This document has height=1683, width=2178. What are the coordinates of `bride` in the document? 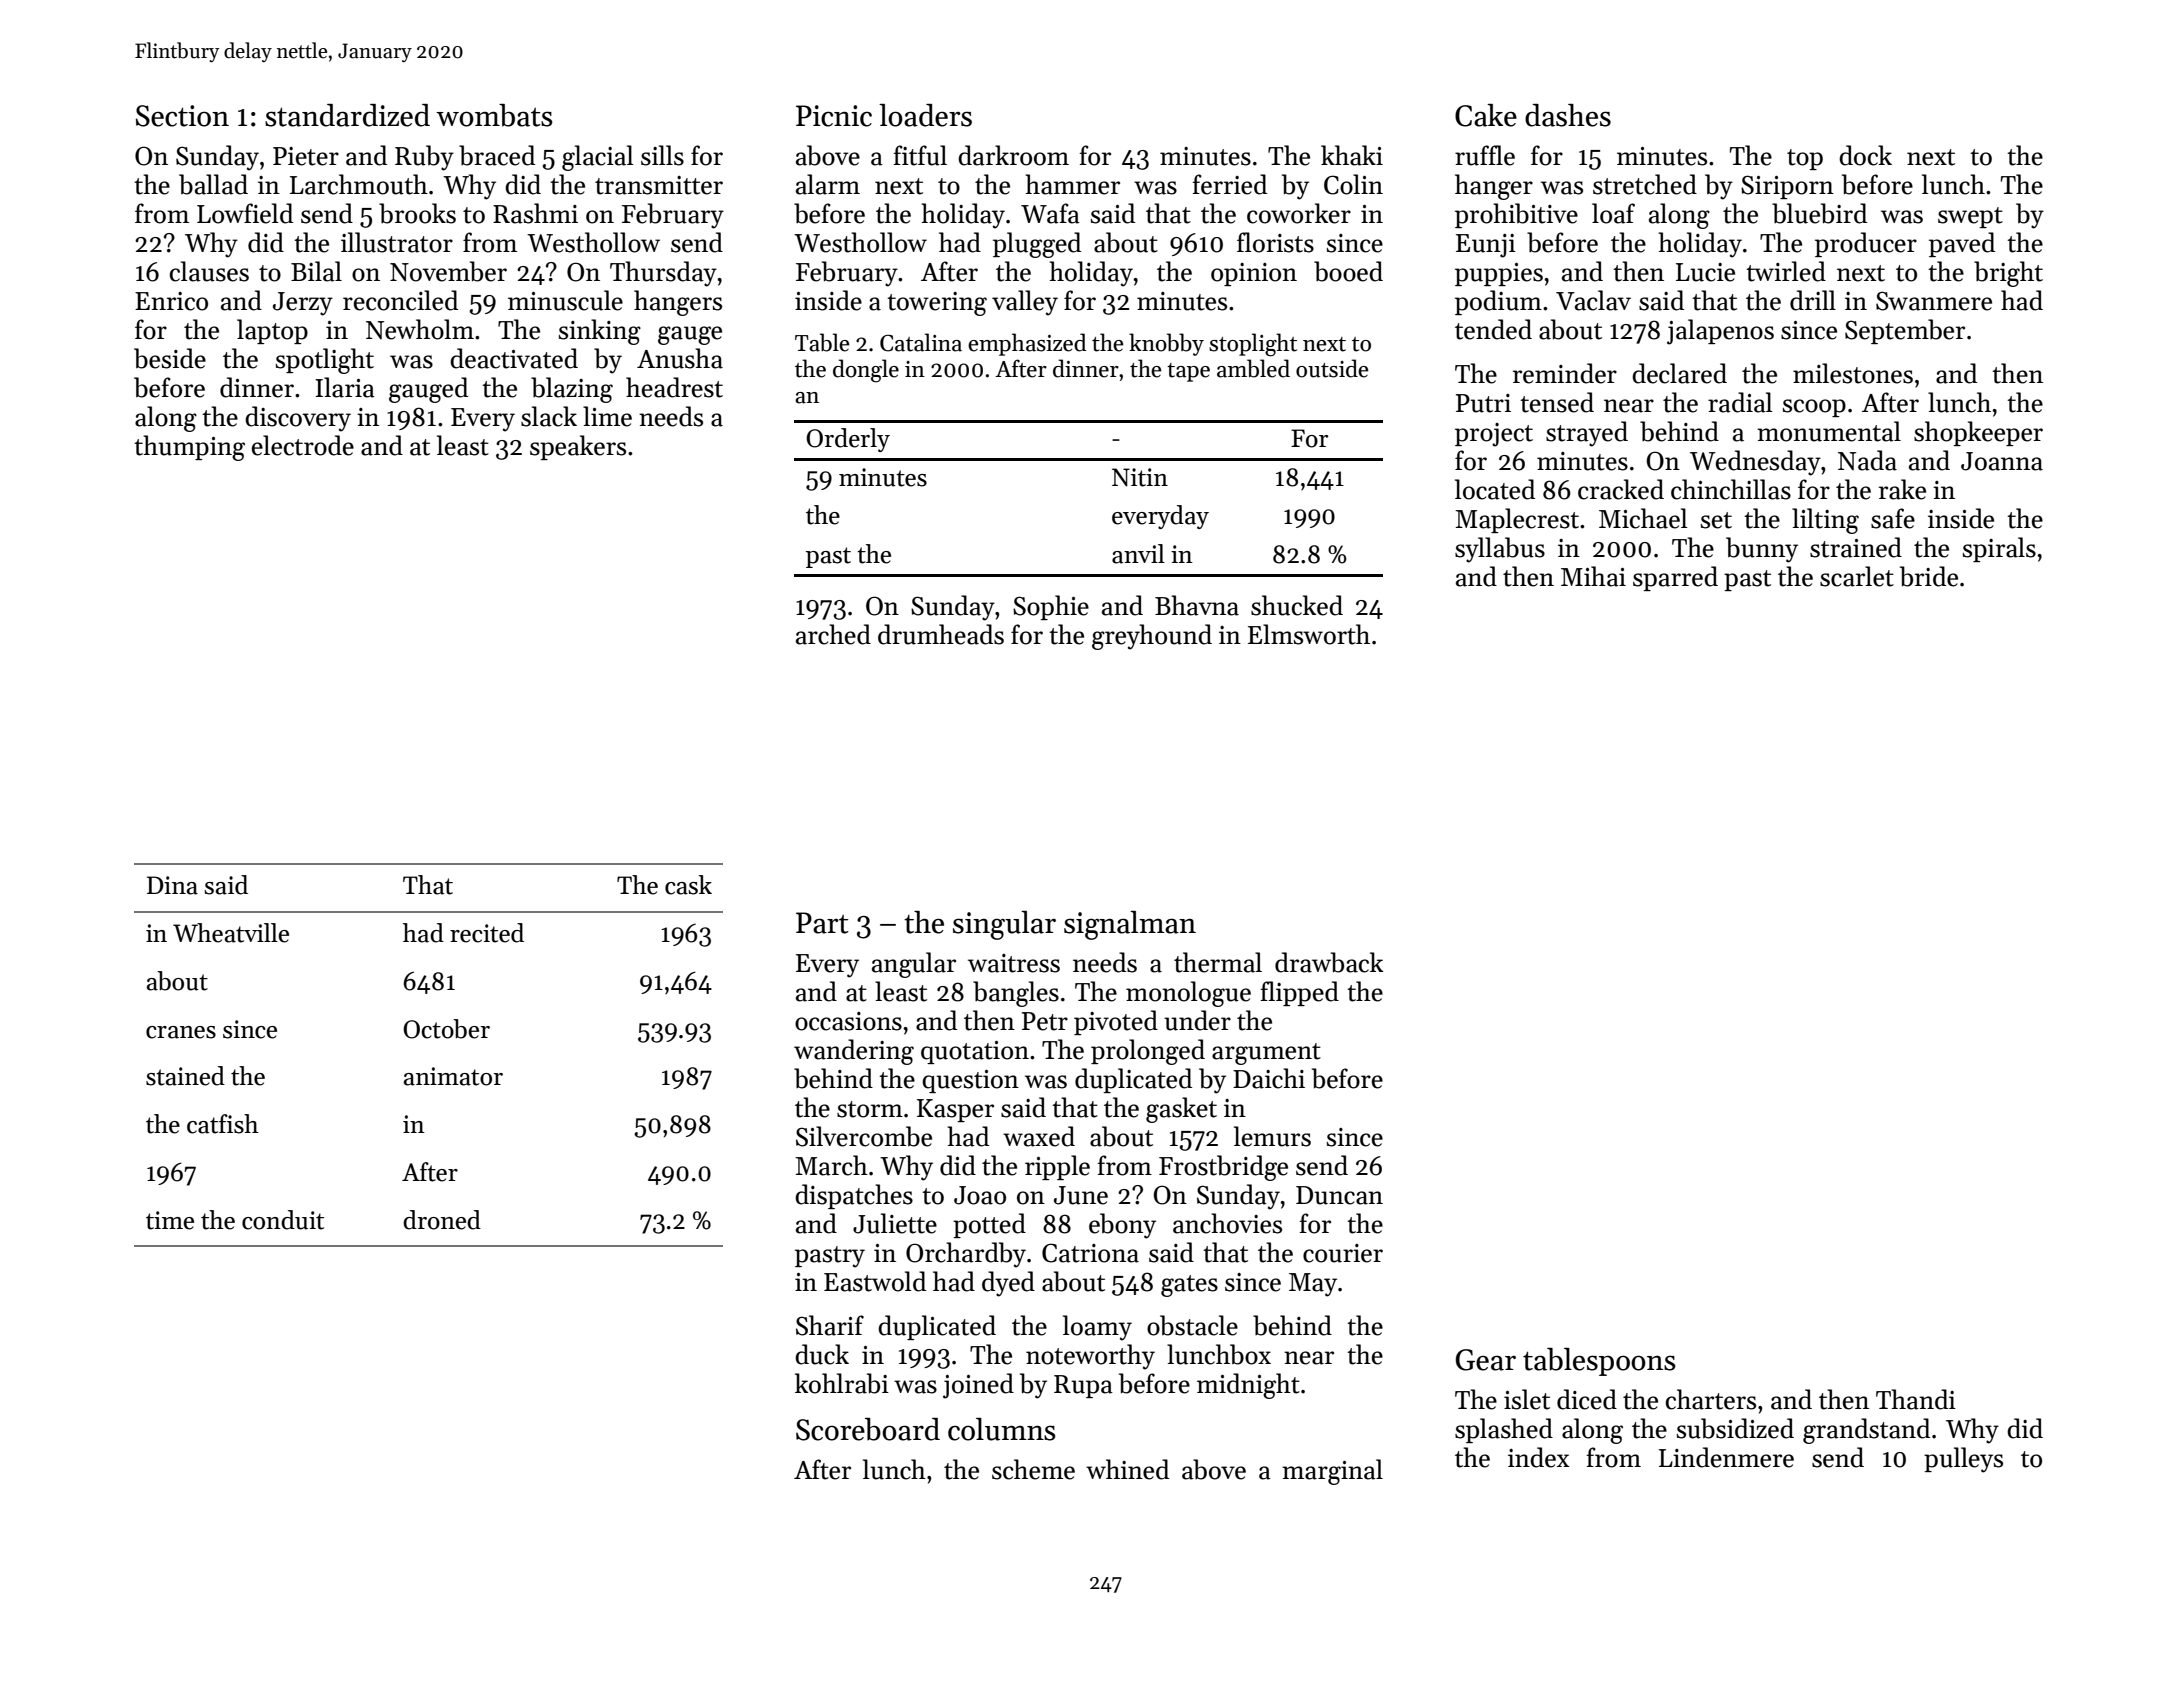 It's located at (1929, 576).
